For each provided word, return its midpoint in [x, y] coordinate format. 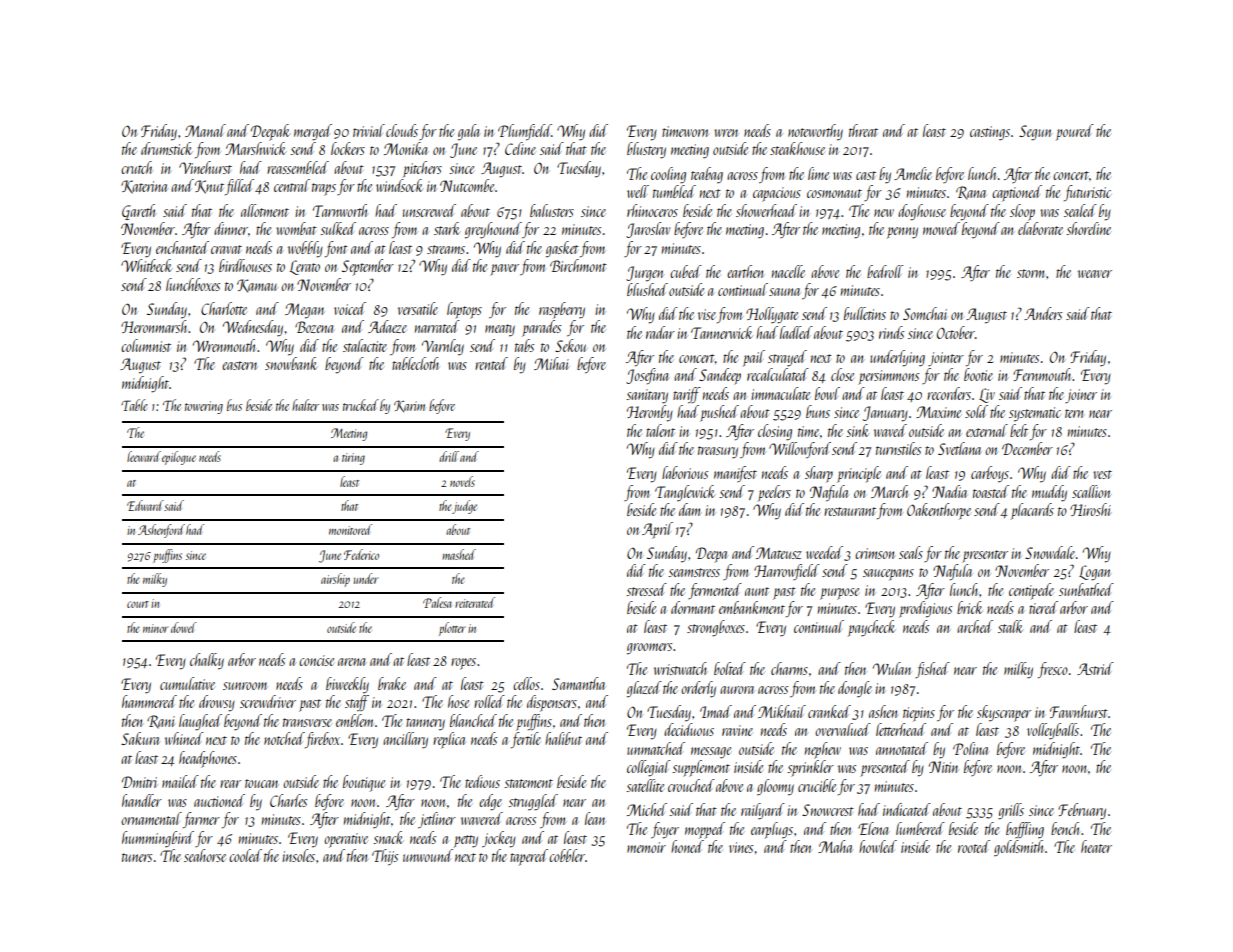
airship [335, 580]
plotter [452, 629]
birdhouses [245, 265]
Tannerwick [722, 332]
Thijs [385, 857]
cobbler [567, 855]
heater [1096, 846]
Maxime [938, 412]
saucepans [888, 575]
